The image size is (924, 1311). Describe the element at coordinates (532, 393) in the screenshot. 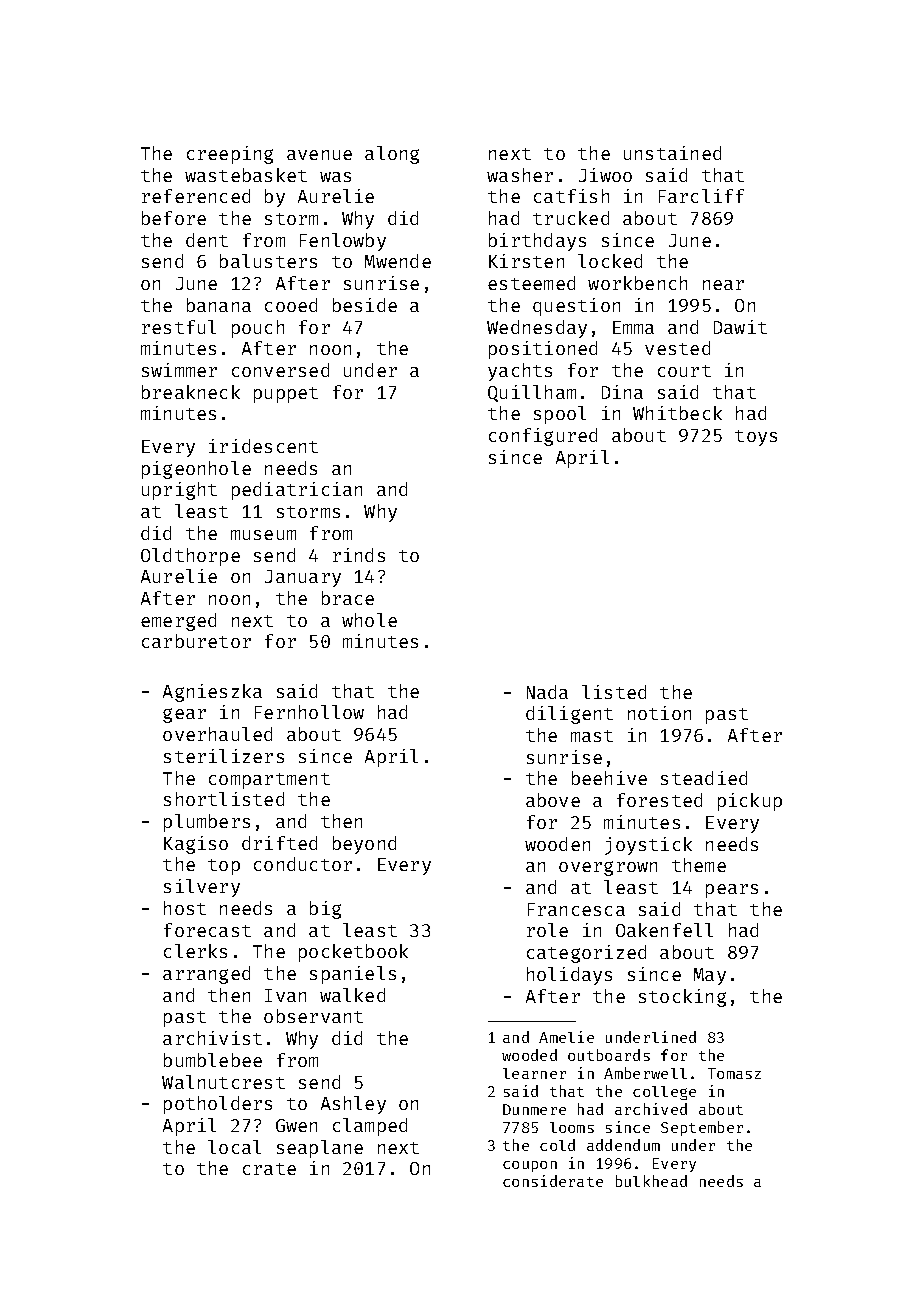

I see `Quillham` at that location.
